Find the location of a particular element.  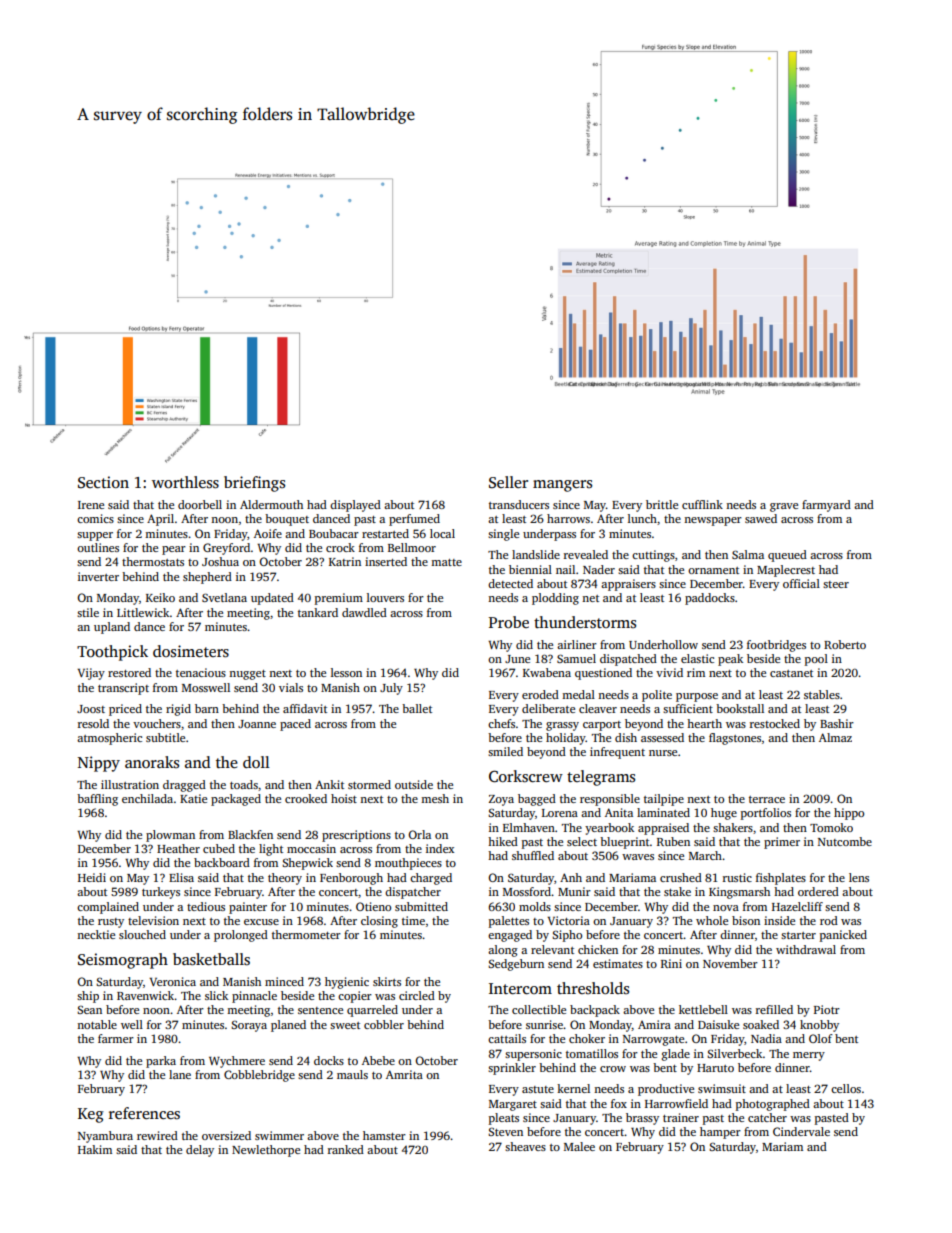

Hakim is located at coordinates (95, 1149).
